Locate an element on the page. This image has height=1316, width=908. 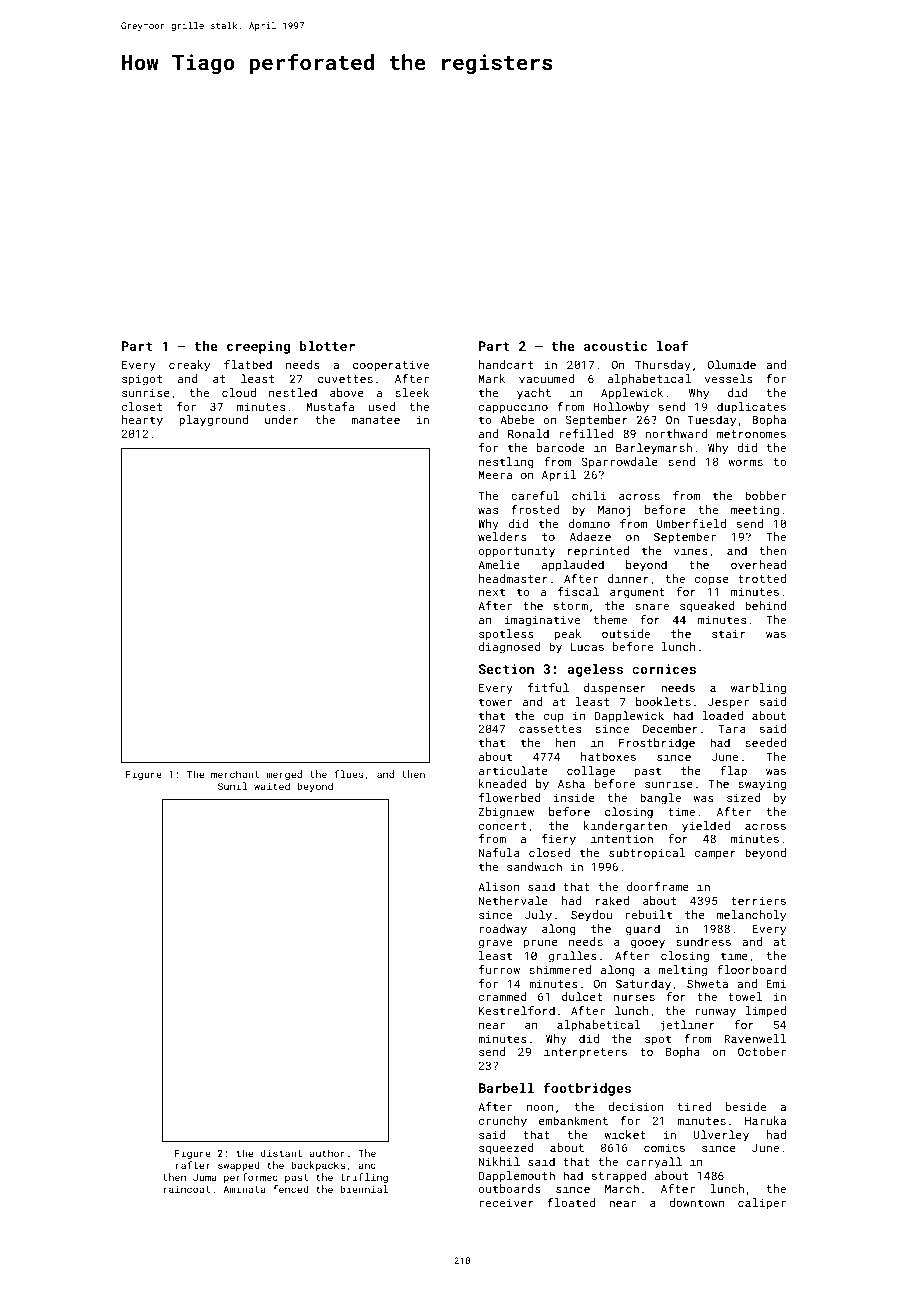
chili is located at coordinates (589, 495).
